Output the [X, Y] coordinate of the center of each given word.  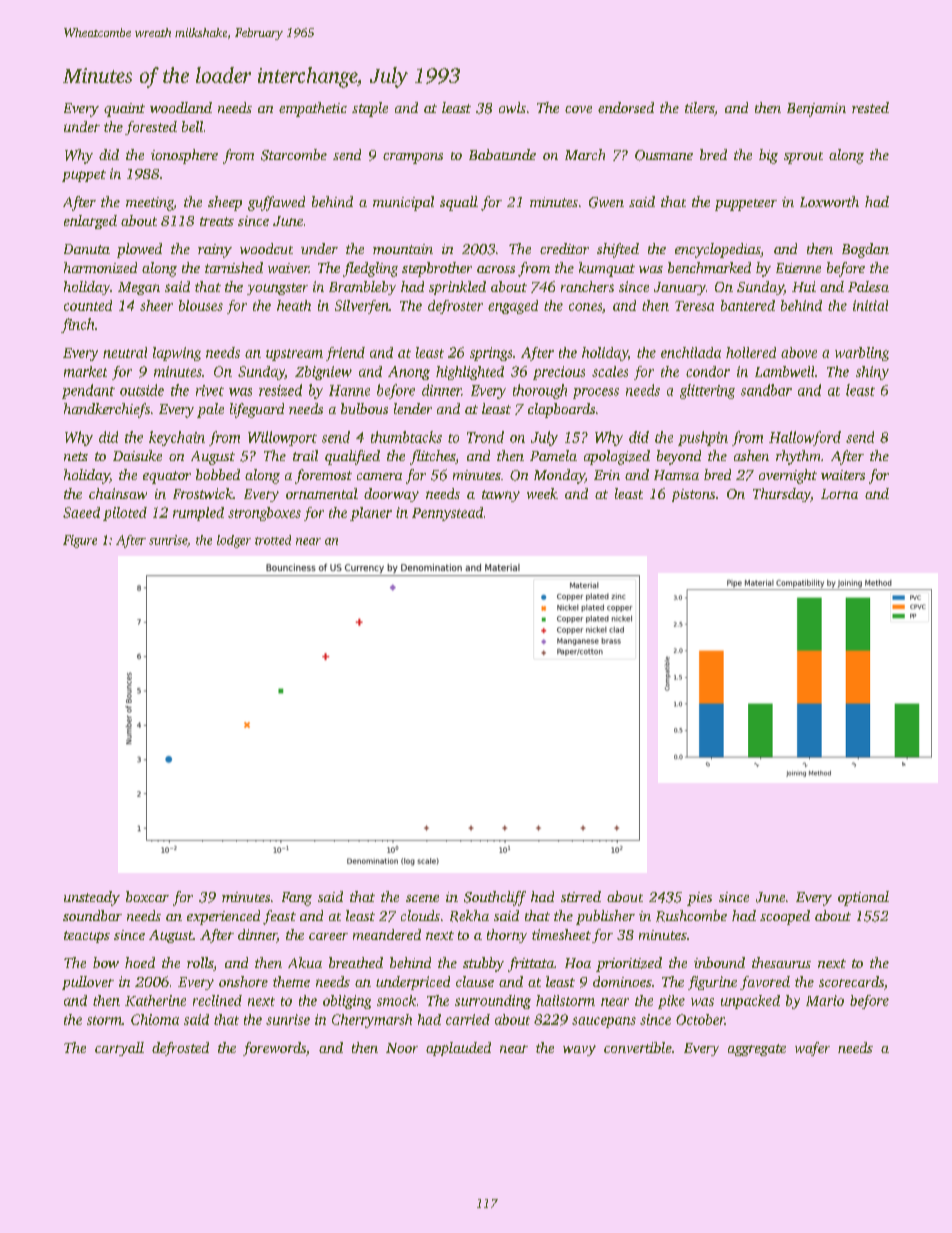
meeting [150, 204]
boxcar [147, 896]
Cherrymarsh [372, 1021]
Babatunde [502, 154]
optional [863, 898]
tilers [699, 107]
